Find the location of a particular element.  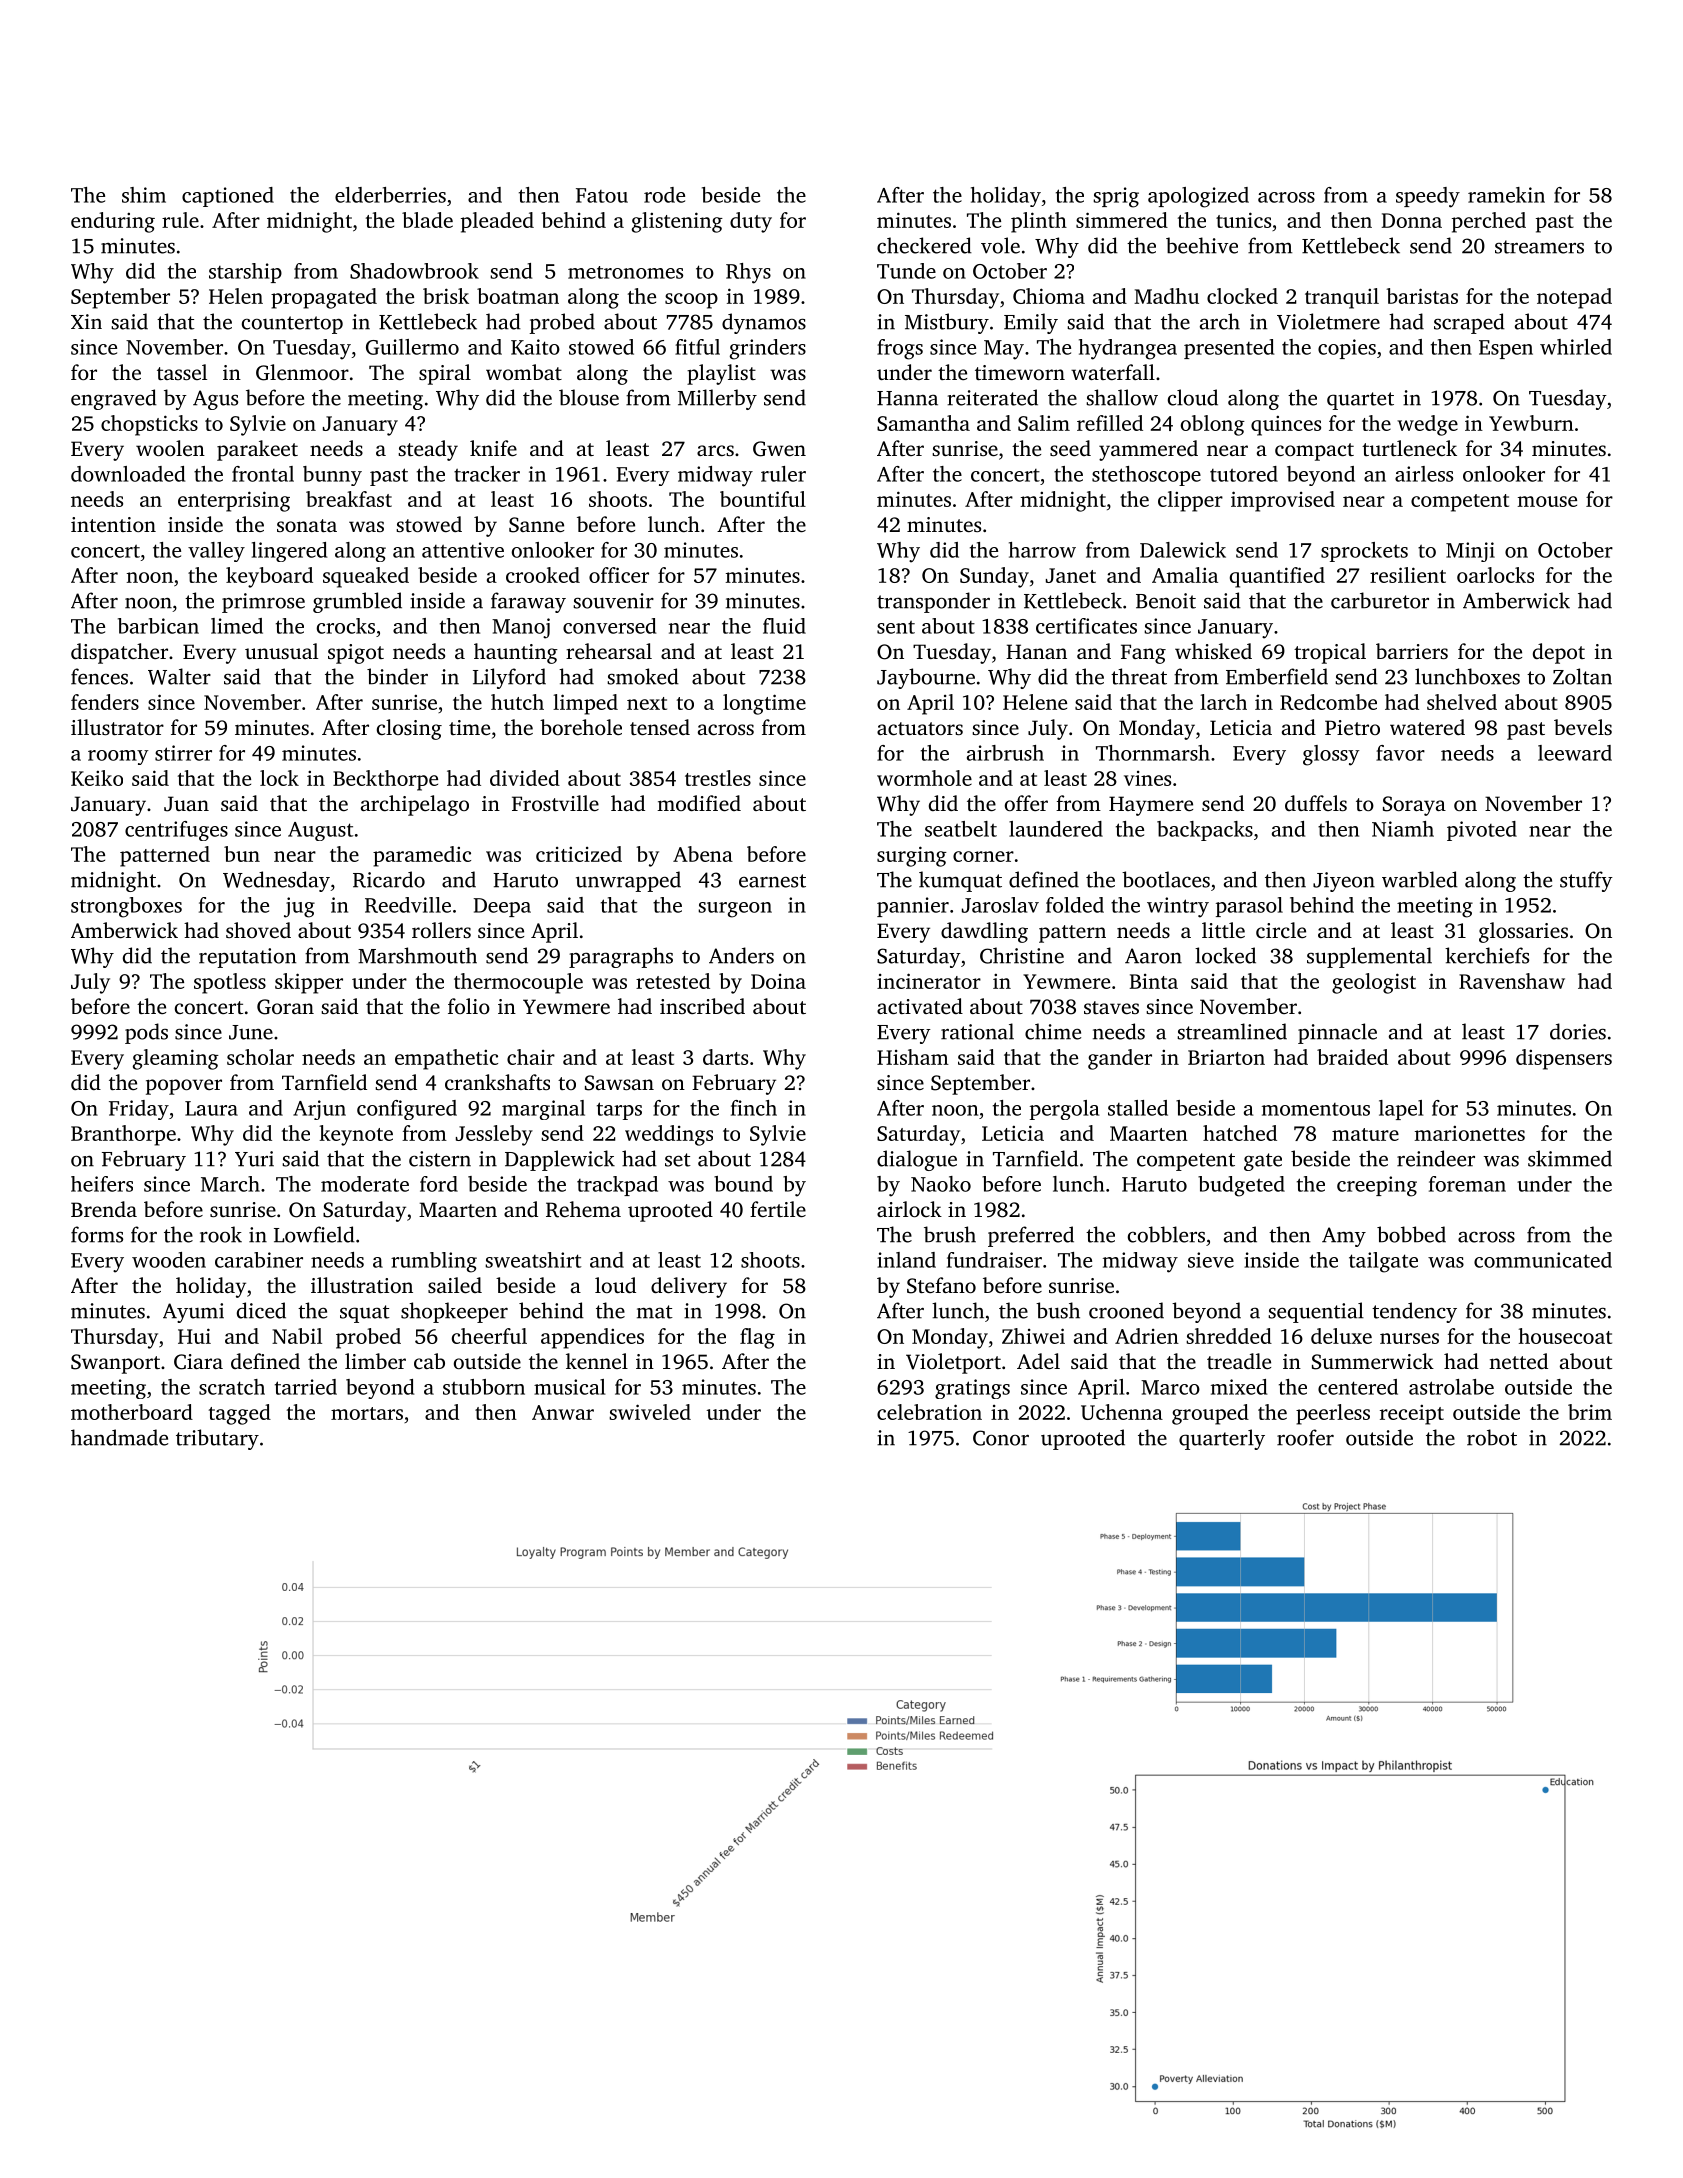

quartet is located at coordinates (1360, 401).
